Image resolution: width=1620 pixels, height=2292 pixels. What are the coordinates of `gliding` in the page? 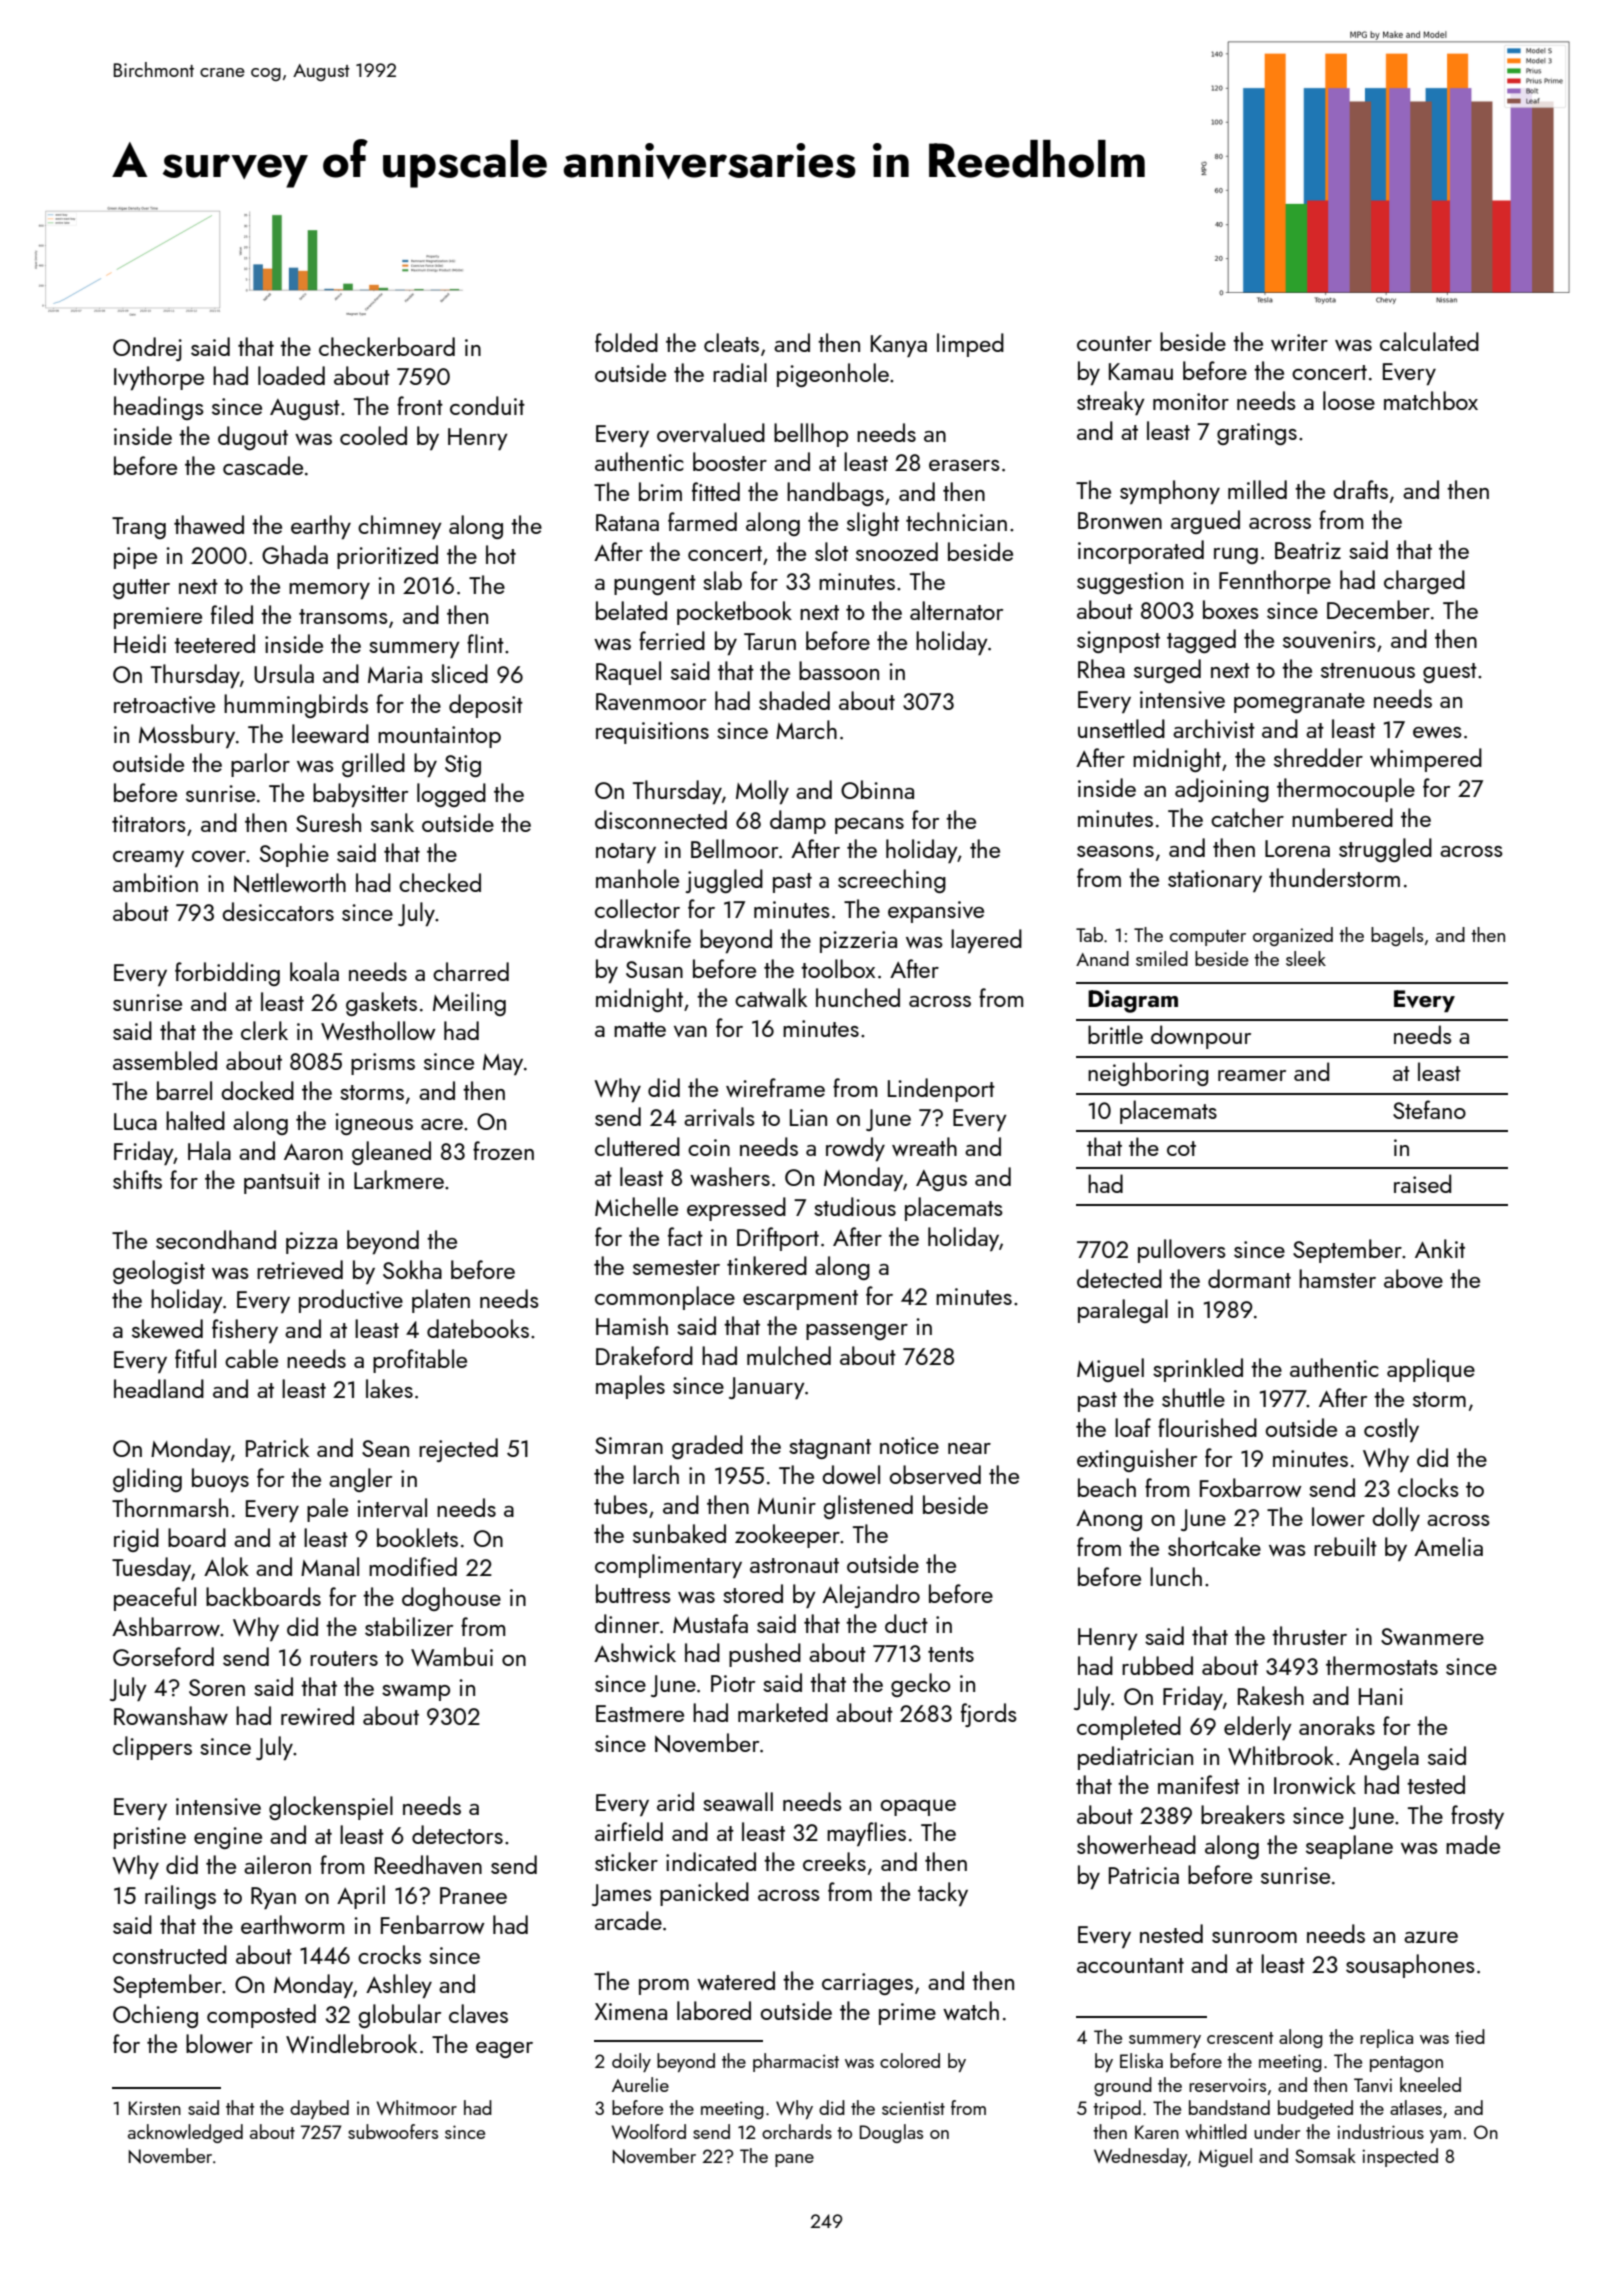 It's located at (147, 1480).
